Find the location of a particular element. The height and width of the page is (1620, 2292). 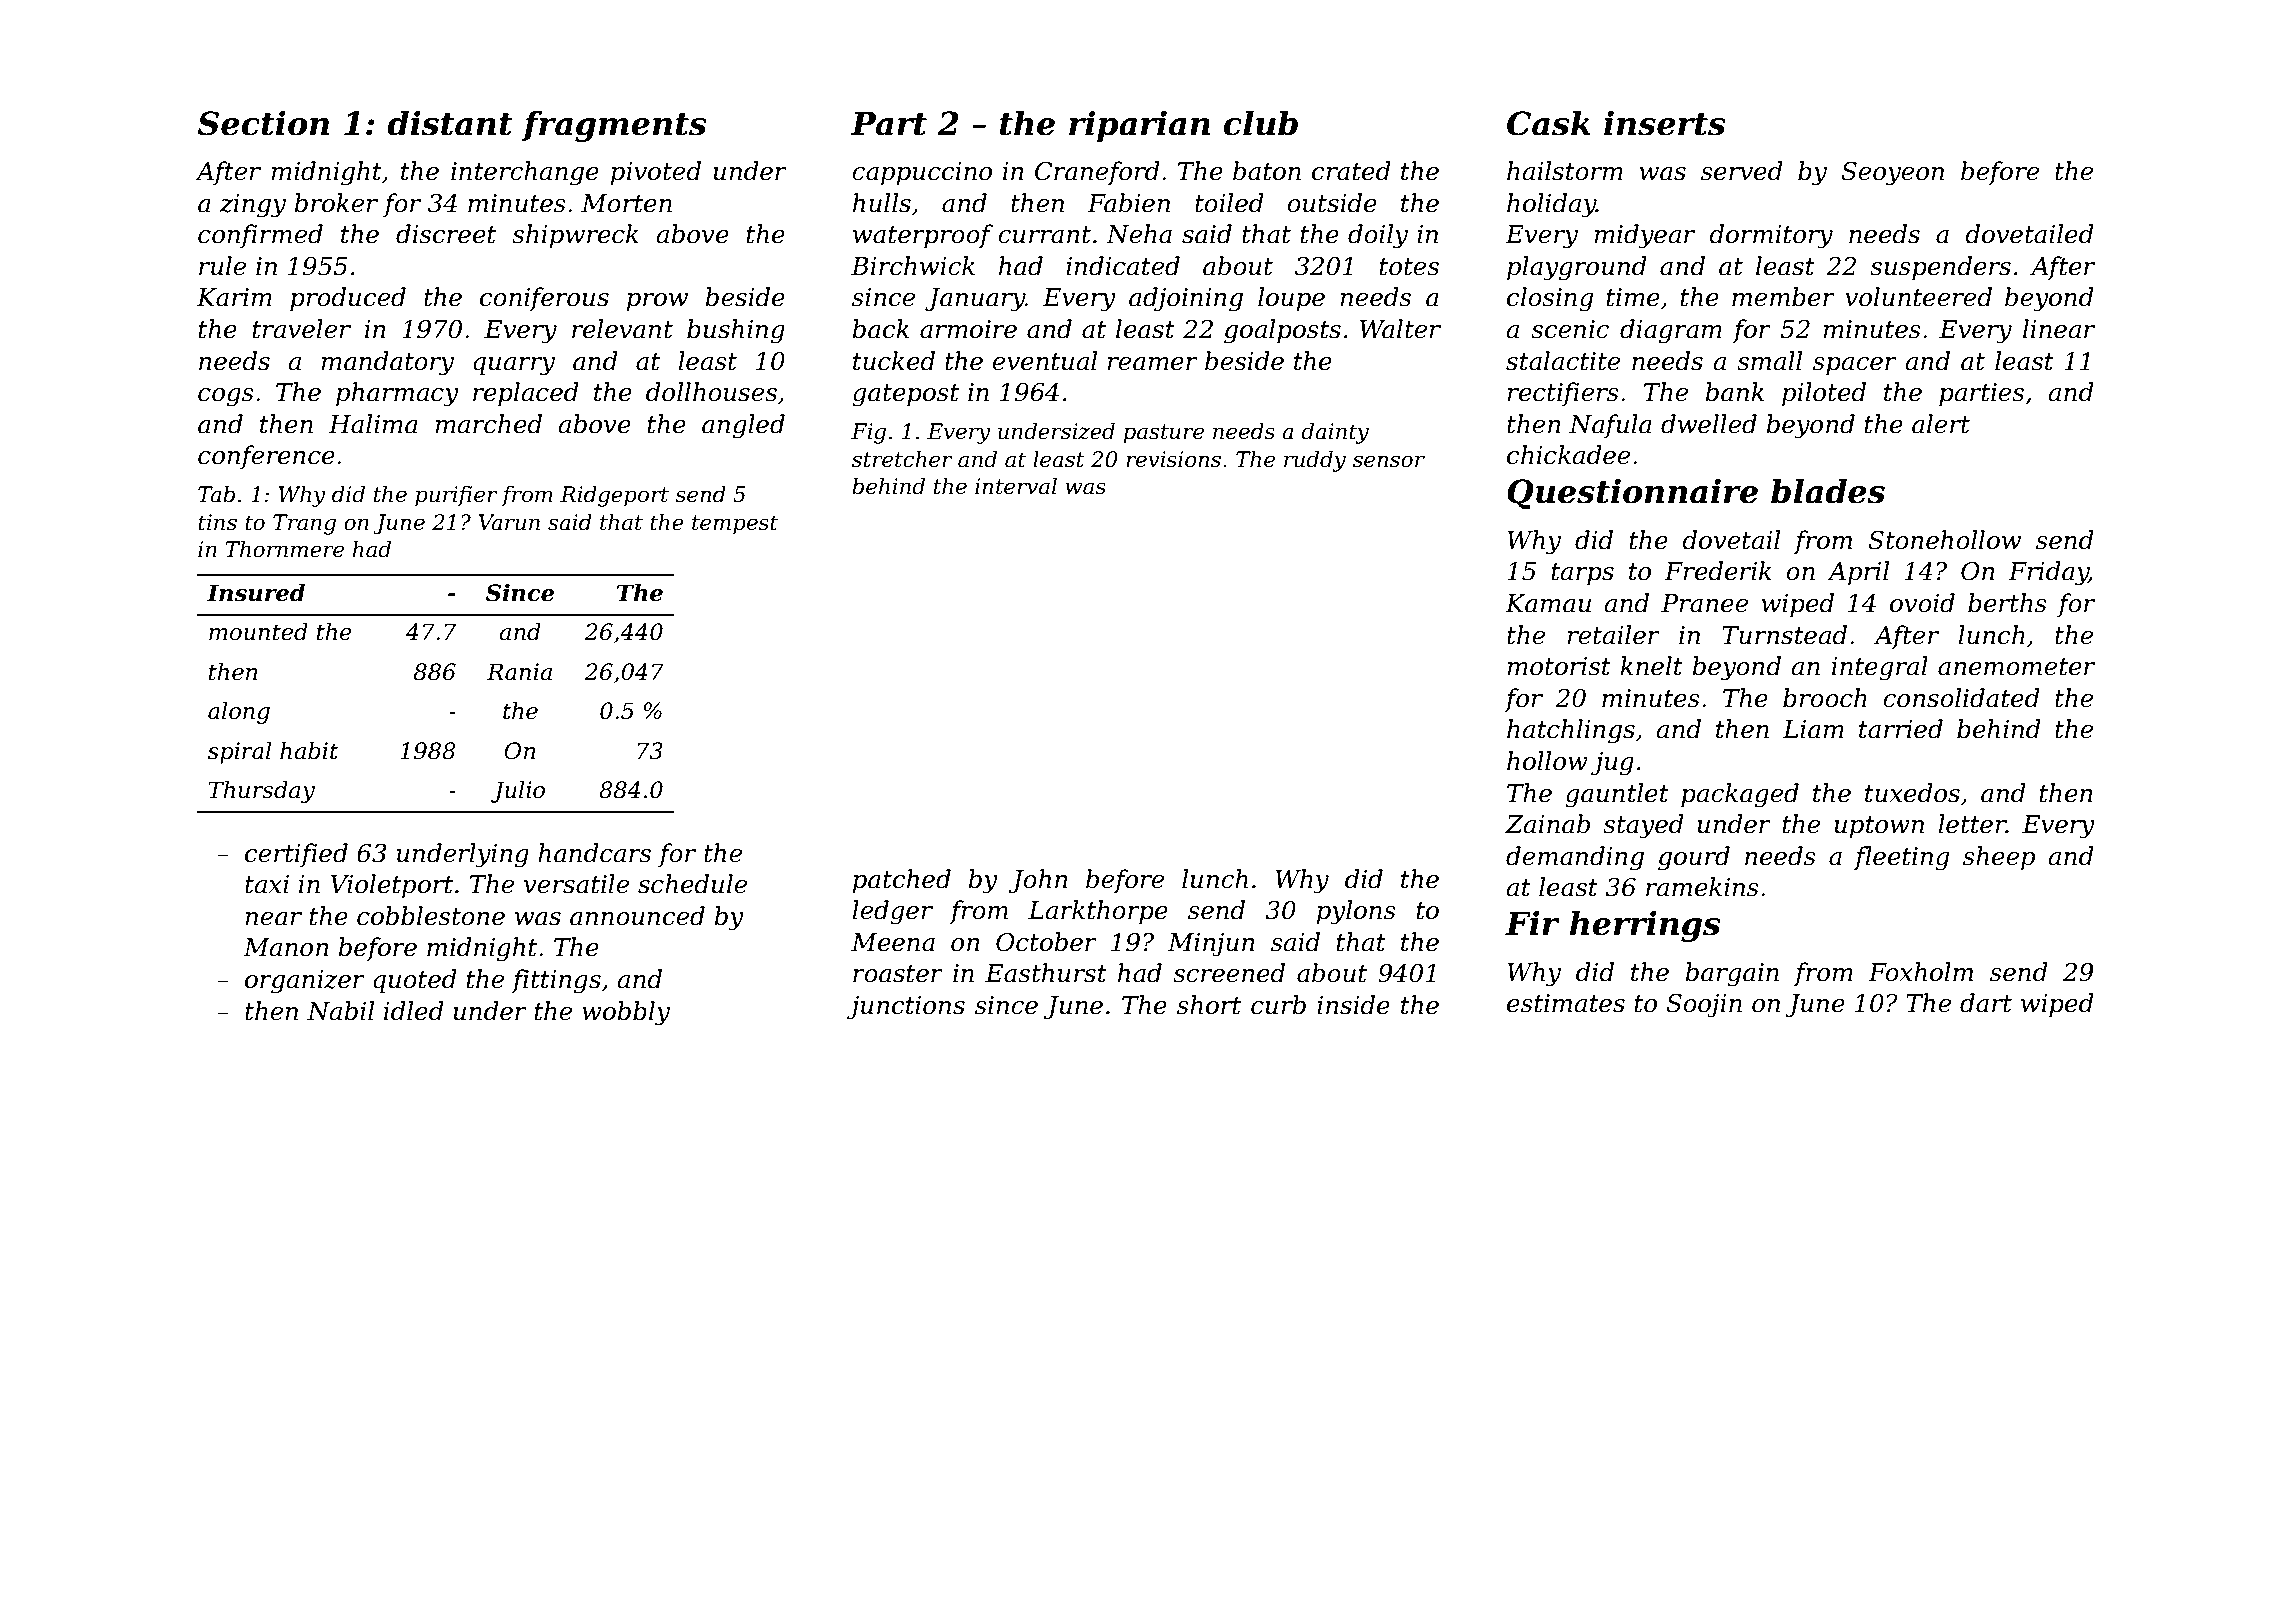

Rania is located at coordinates (519, 672).
